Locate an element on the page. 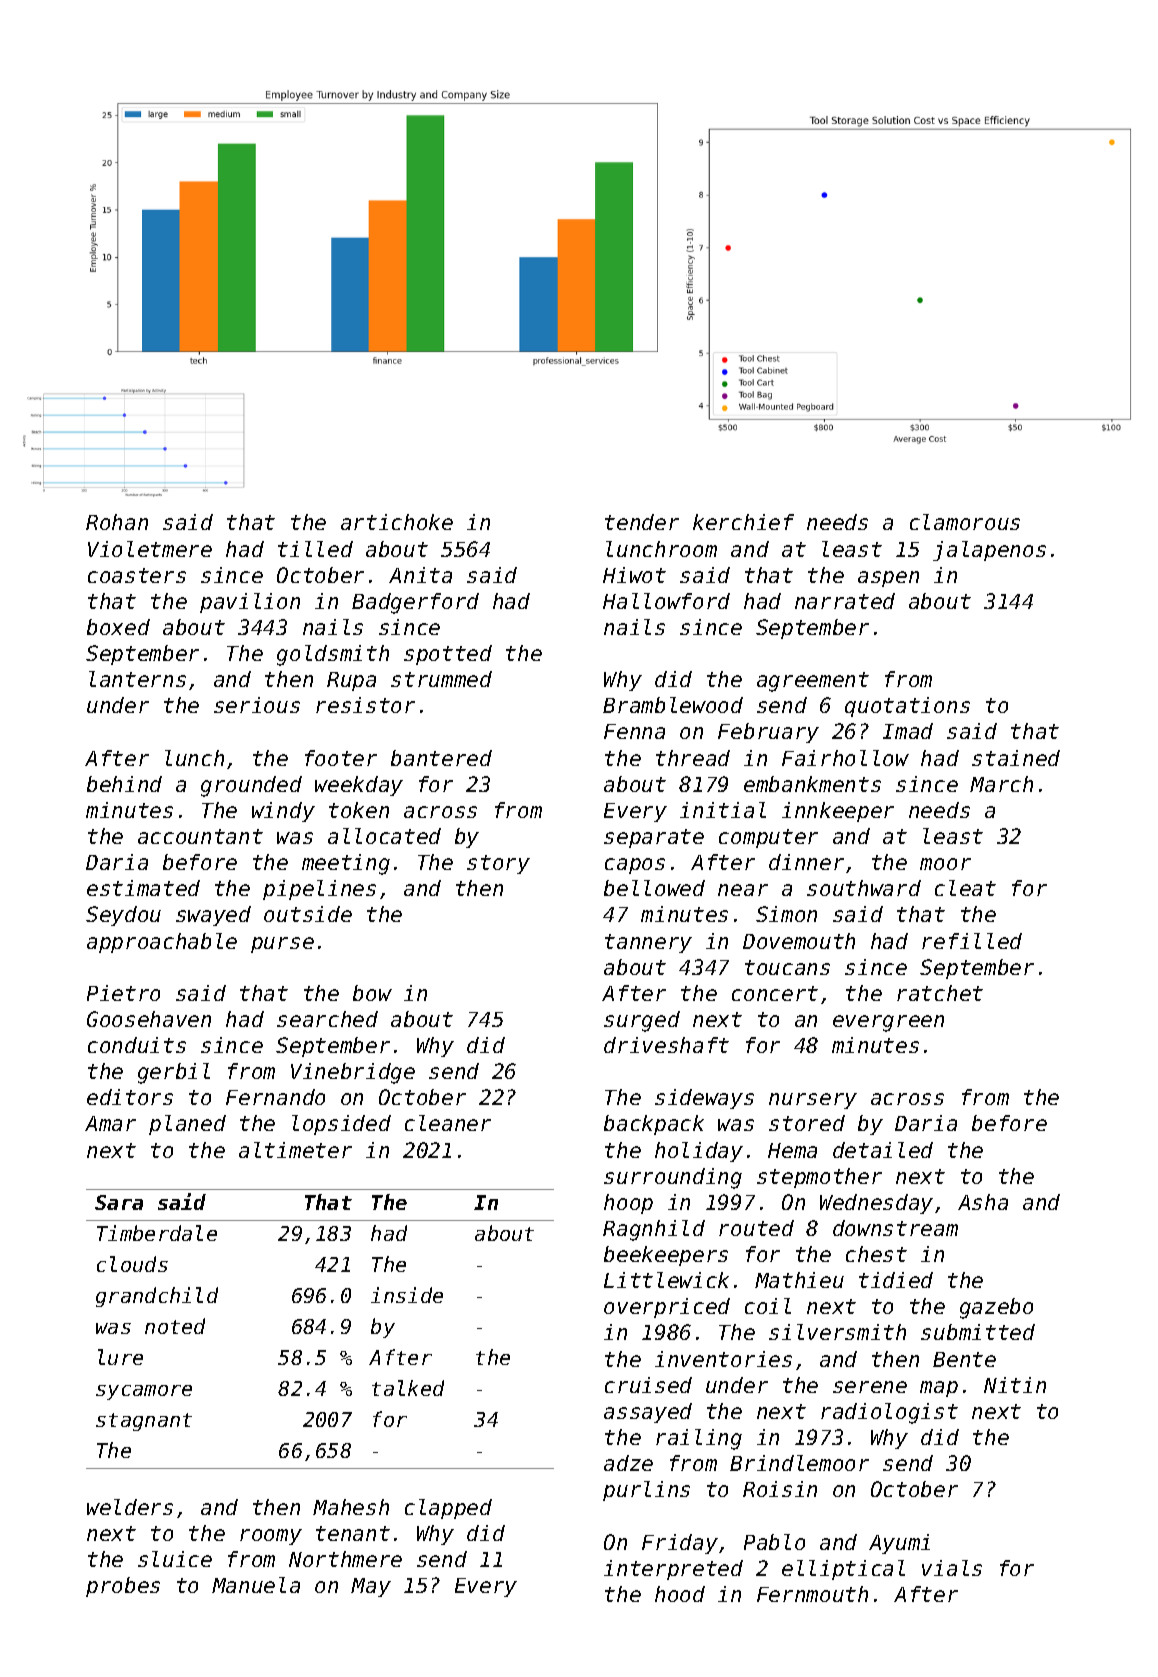  stagnant is located at coordinates (144, 1422).
